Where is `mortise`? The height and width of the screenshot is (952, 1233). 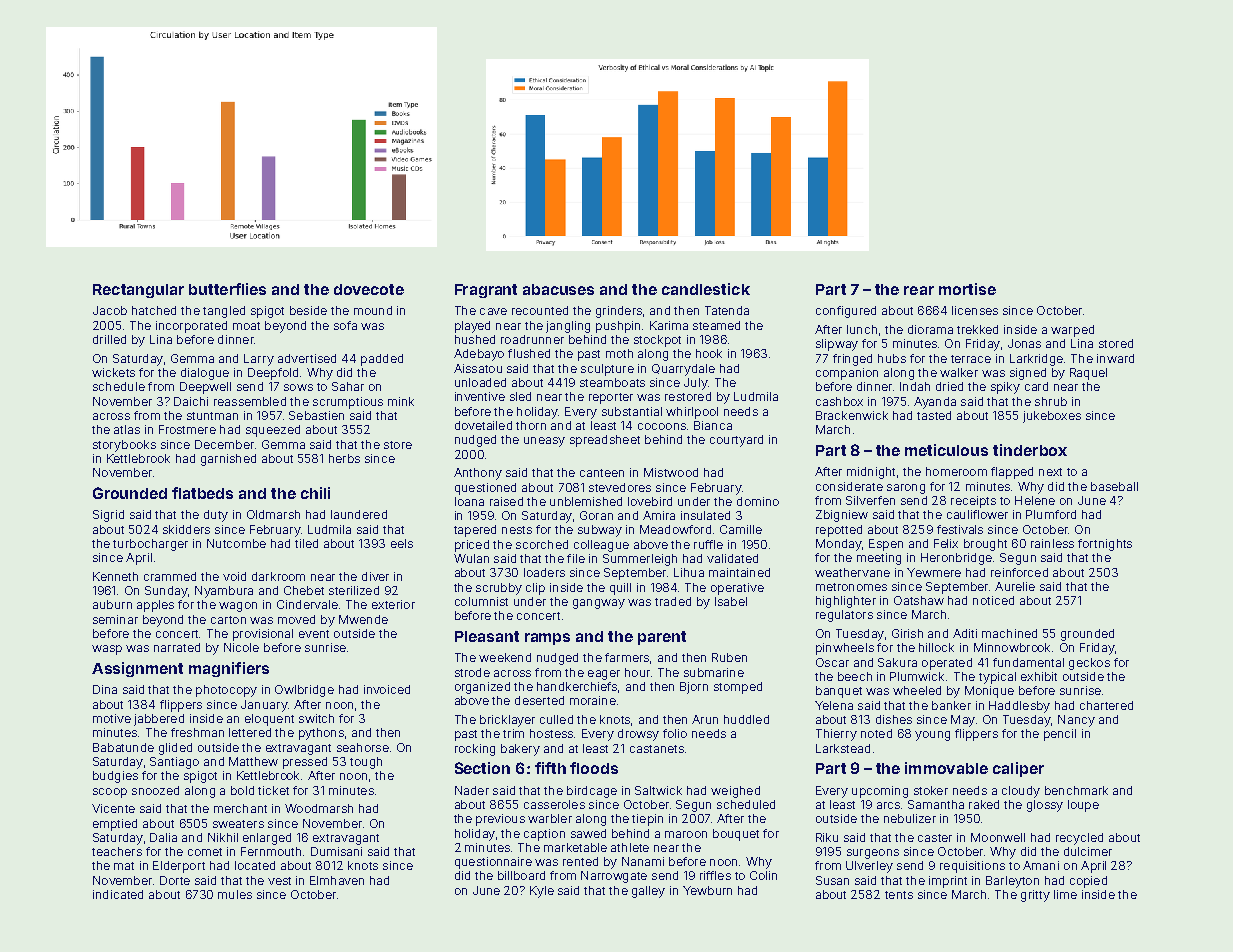 mortise is located at coordinates (967, 289).
